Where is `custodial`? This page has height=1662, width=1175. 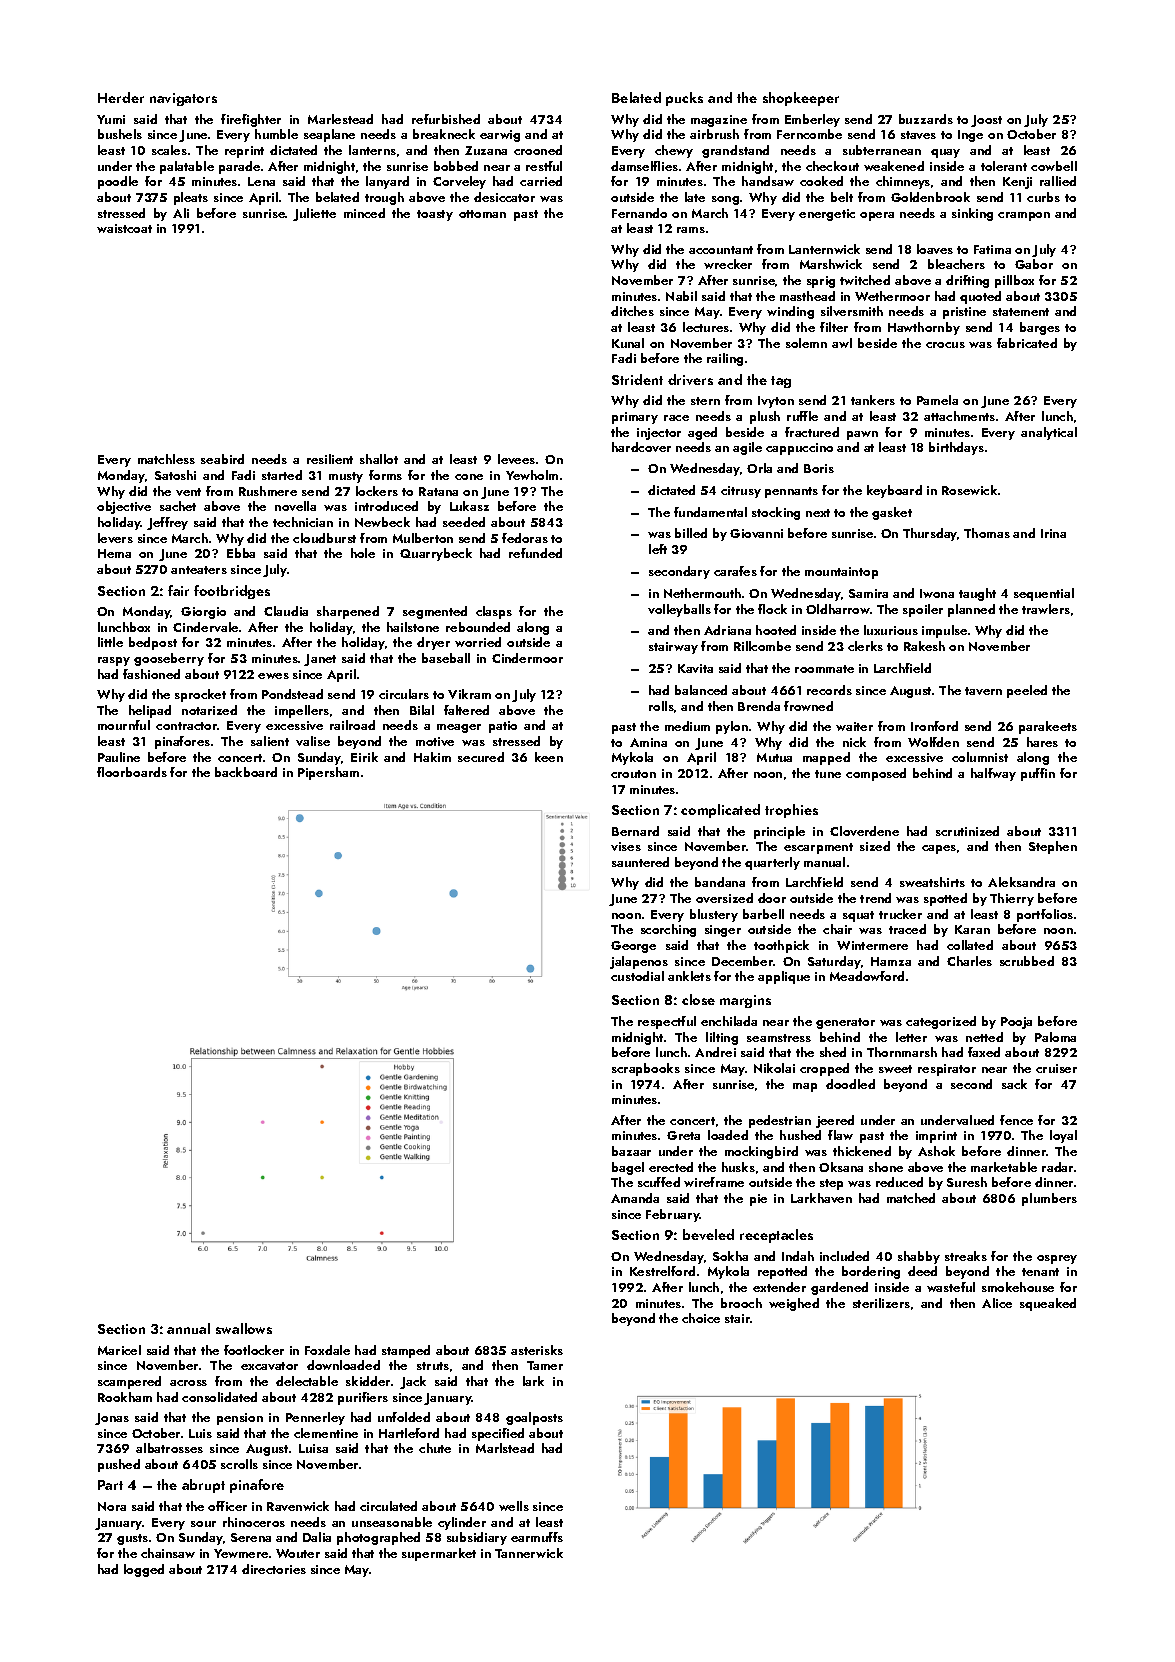 custodial is located at coordinates (637, 976).
